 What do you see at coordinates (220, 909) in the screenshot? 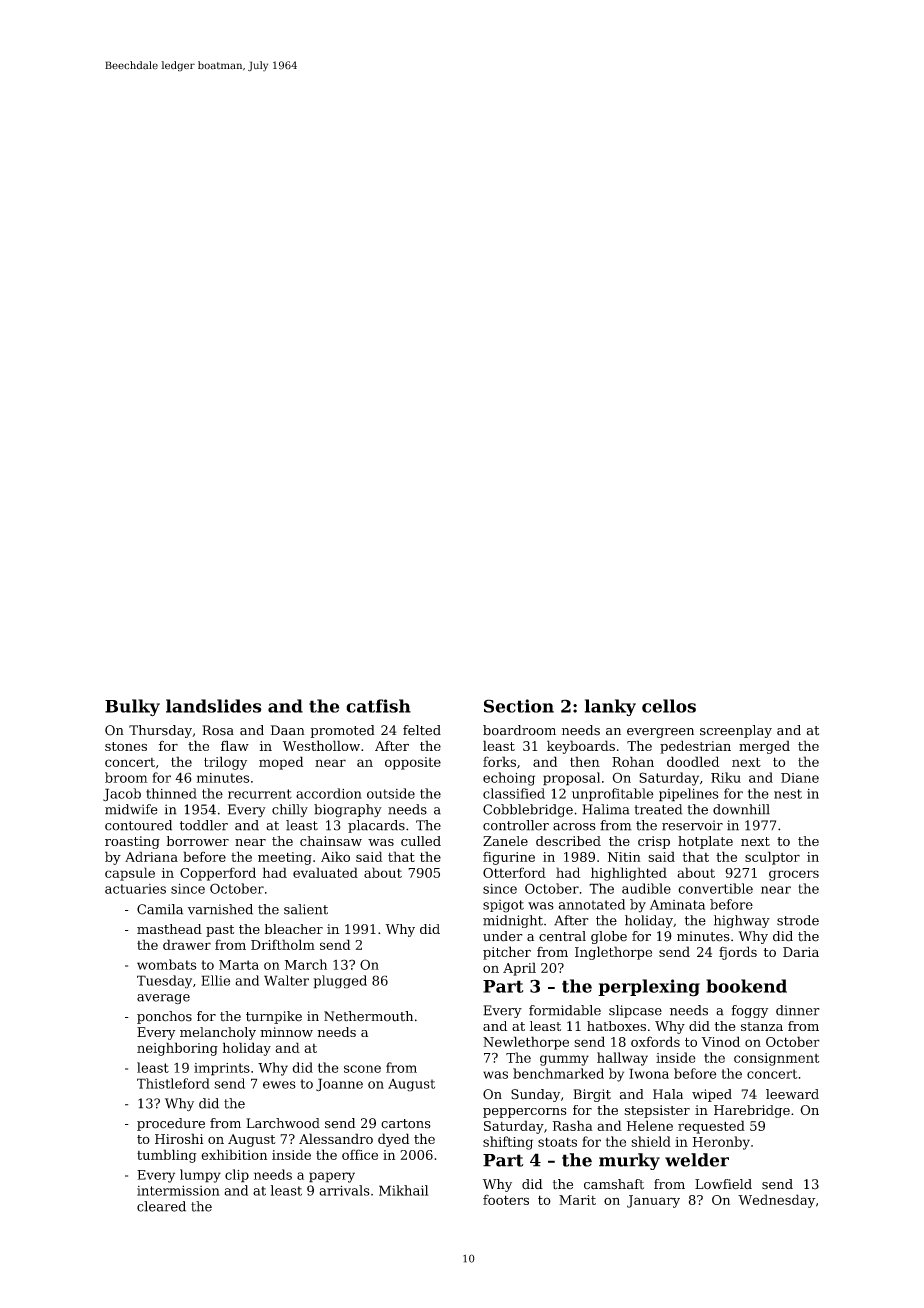
I see `varnished` at bounding box center [220, 909].
